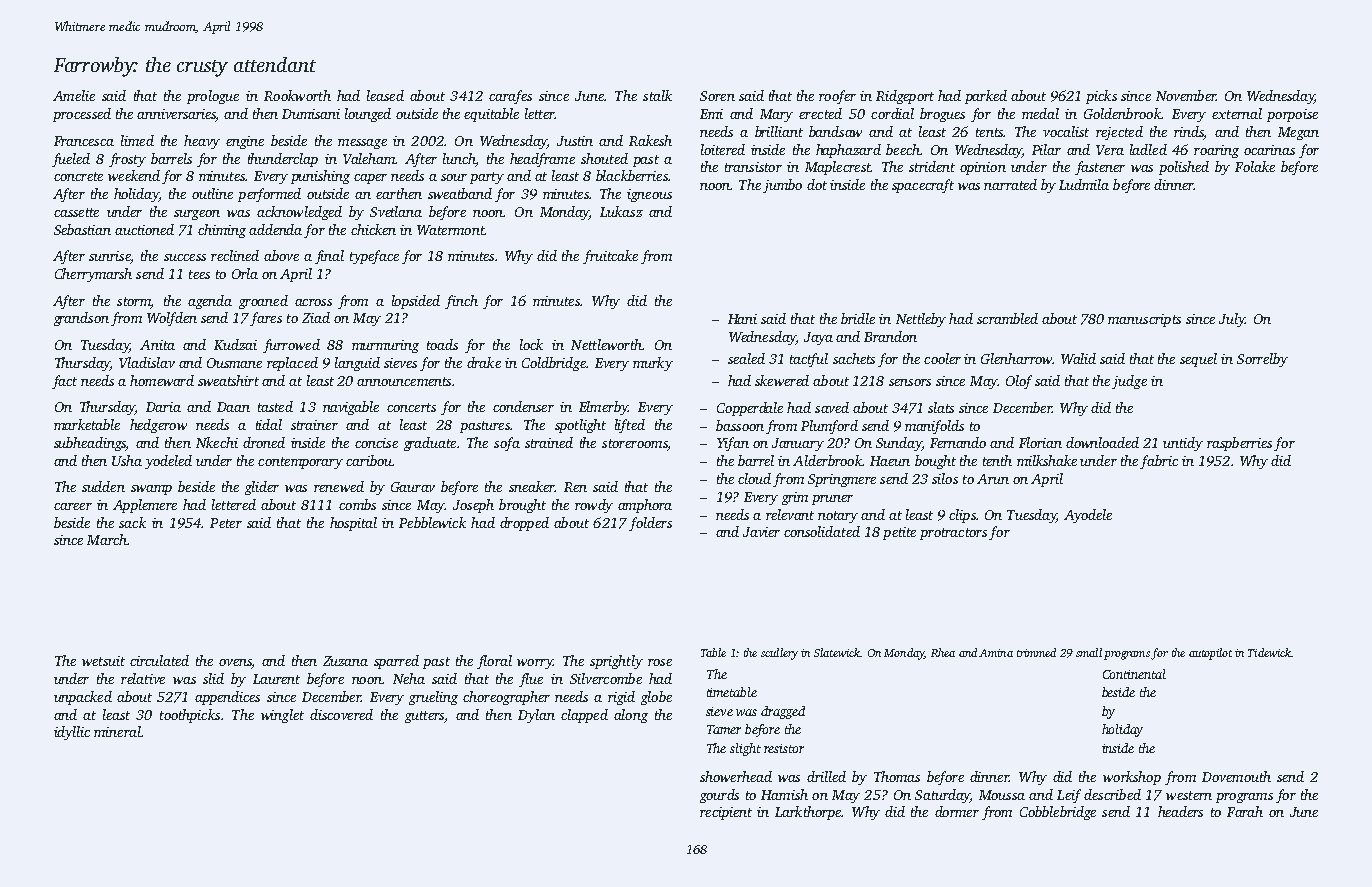 The height and width of the page is (887, 1372). Describe the element at coordinates (1084, 184) in the page. I see `Ludmila` at that location.
